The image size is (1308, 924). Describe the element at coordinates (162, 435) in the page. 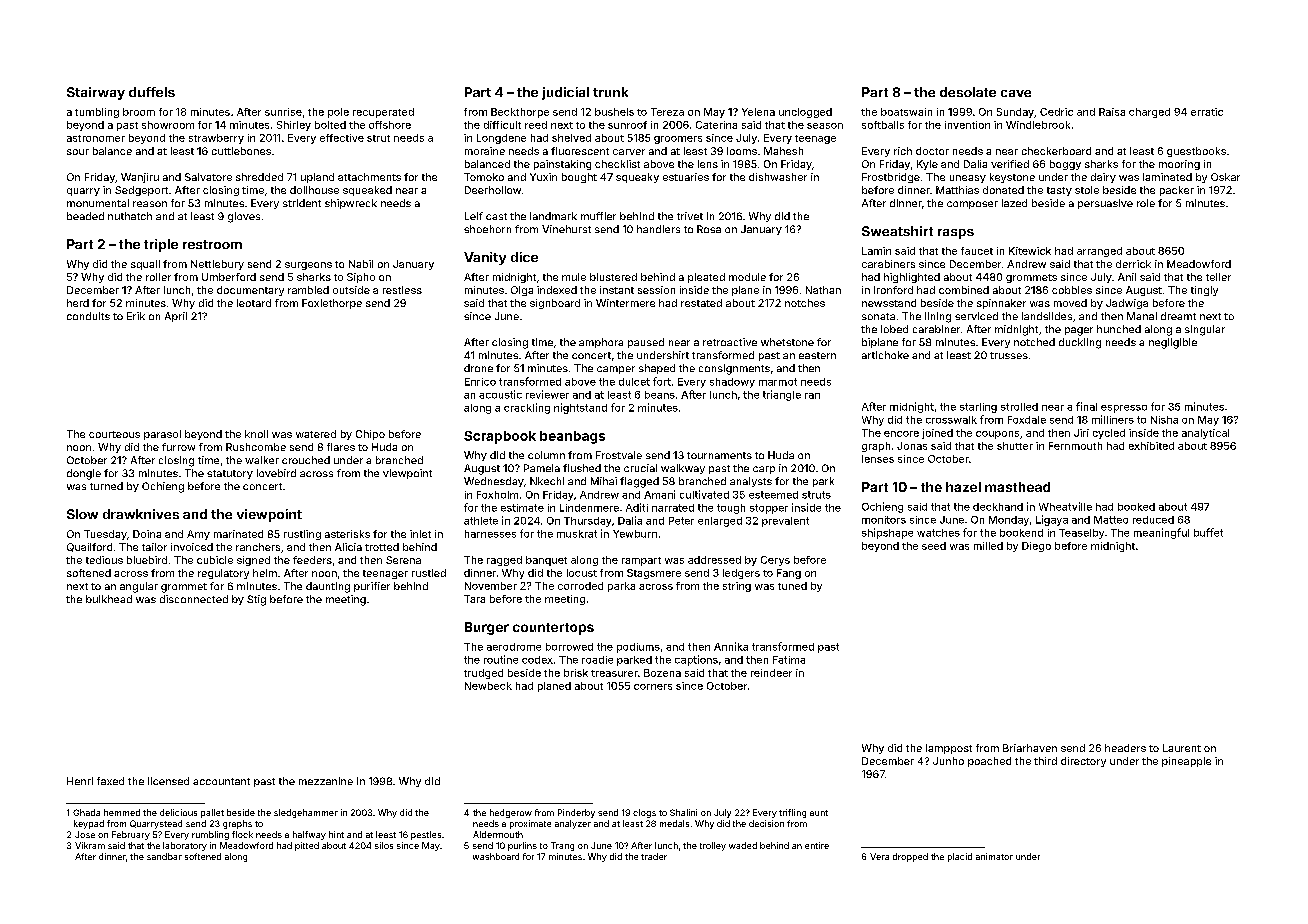

I see `parasol` at that location.
